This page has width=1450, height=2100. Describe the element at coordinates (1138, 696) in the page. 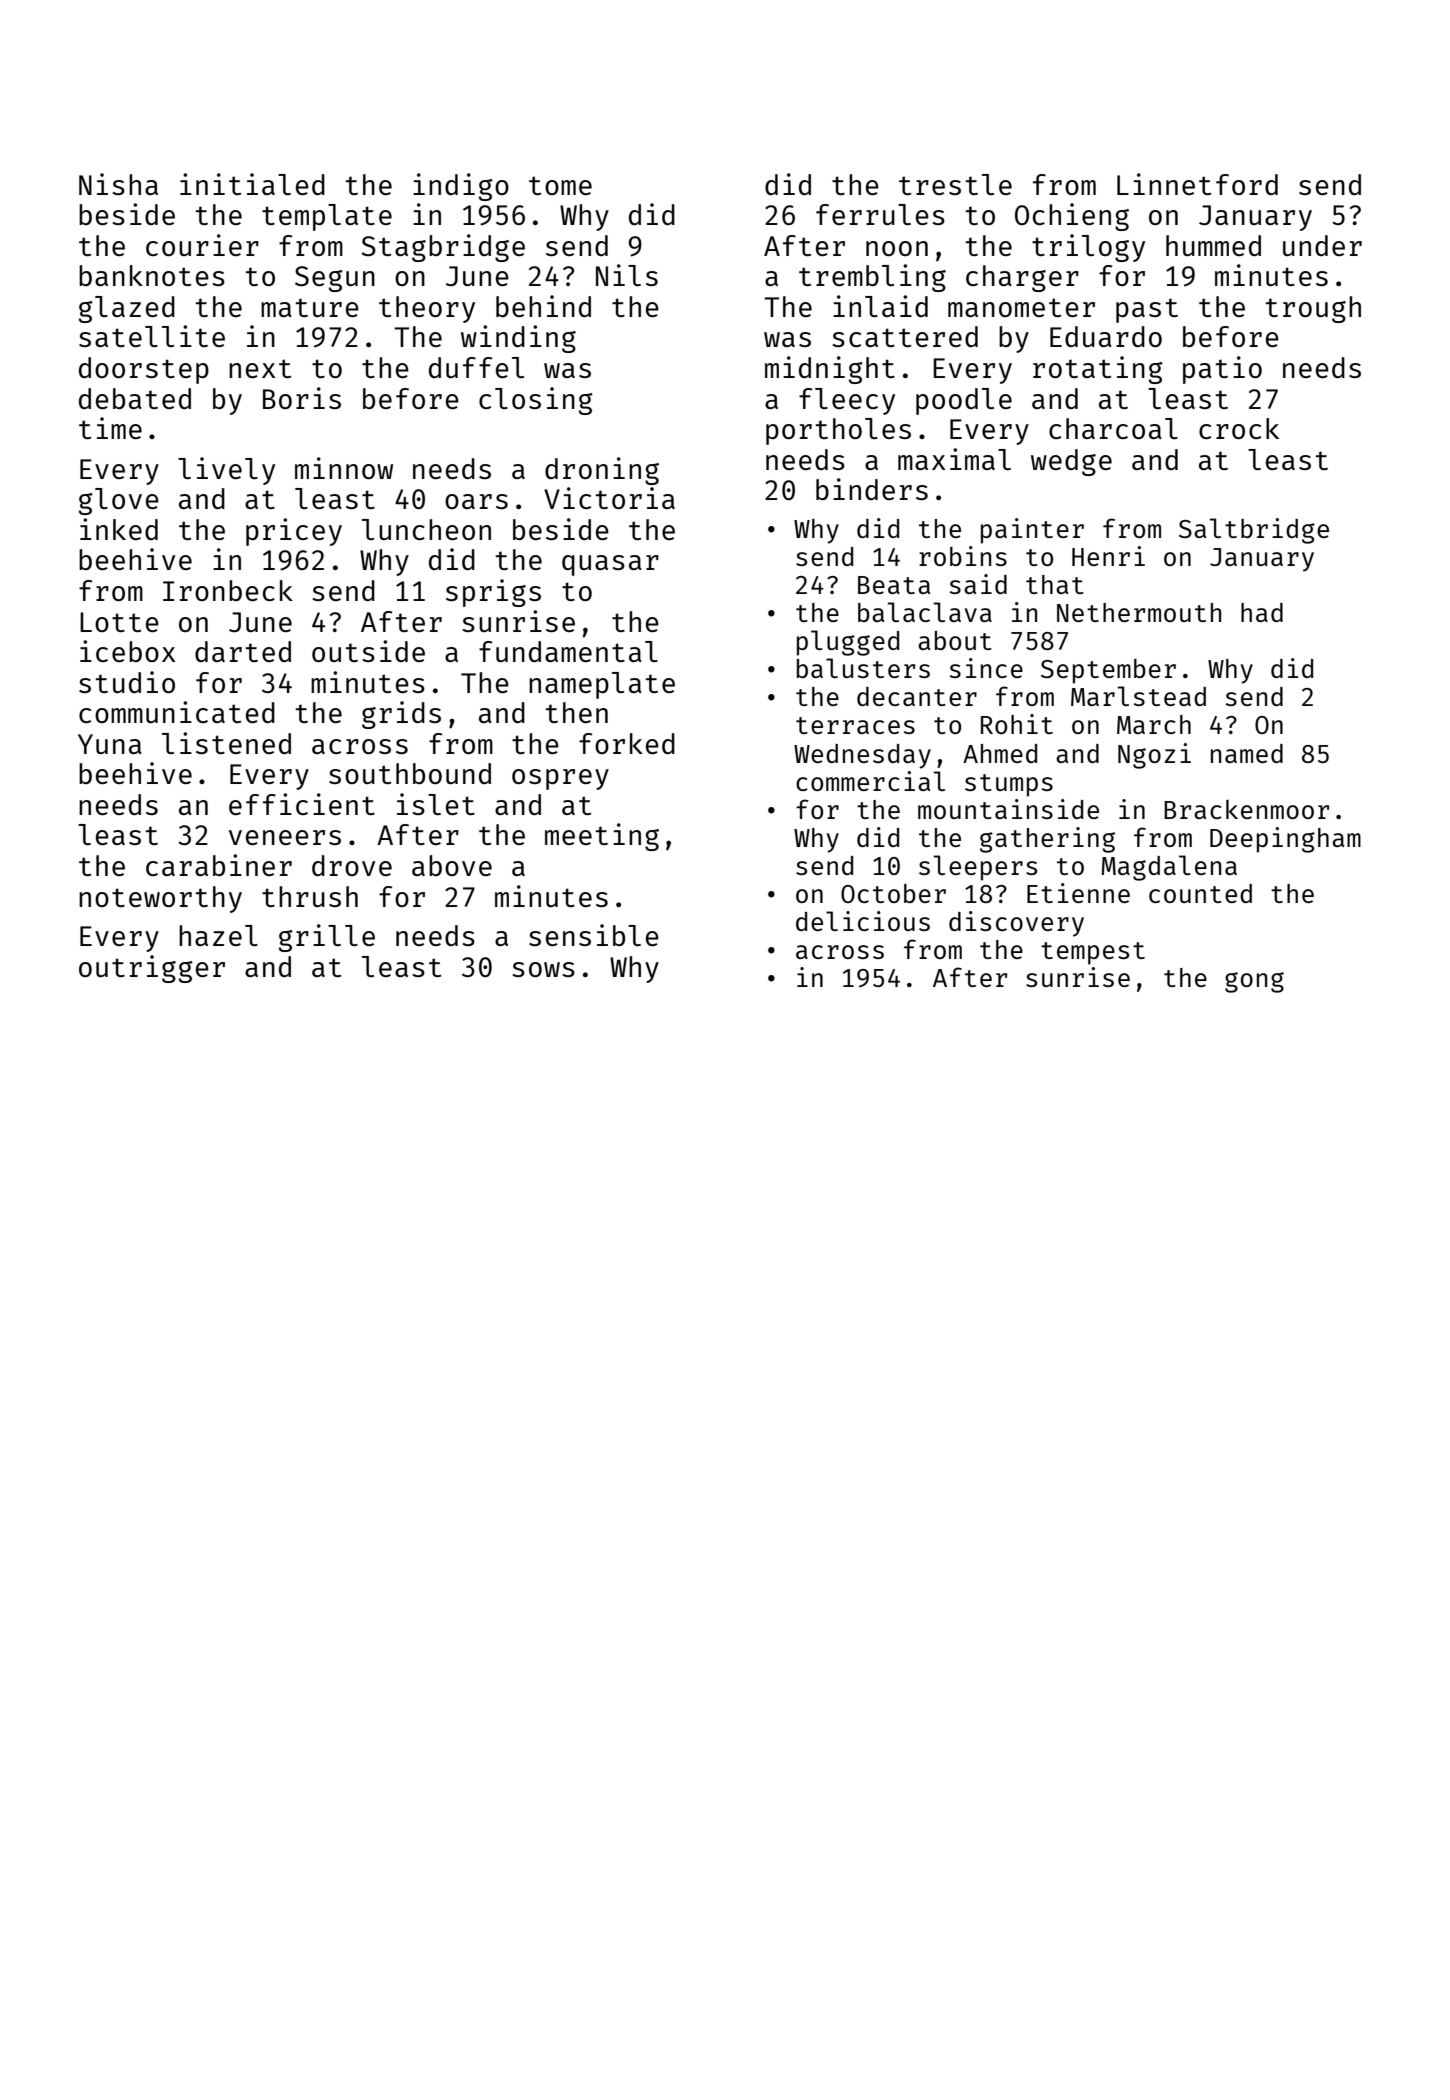

I see `Marlstead` at that location.
